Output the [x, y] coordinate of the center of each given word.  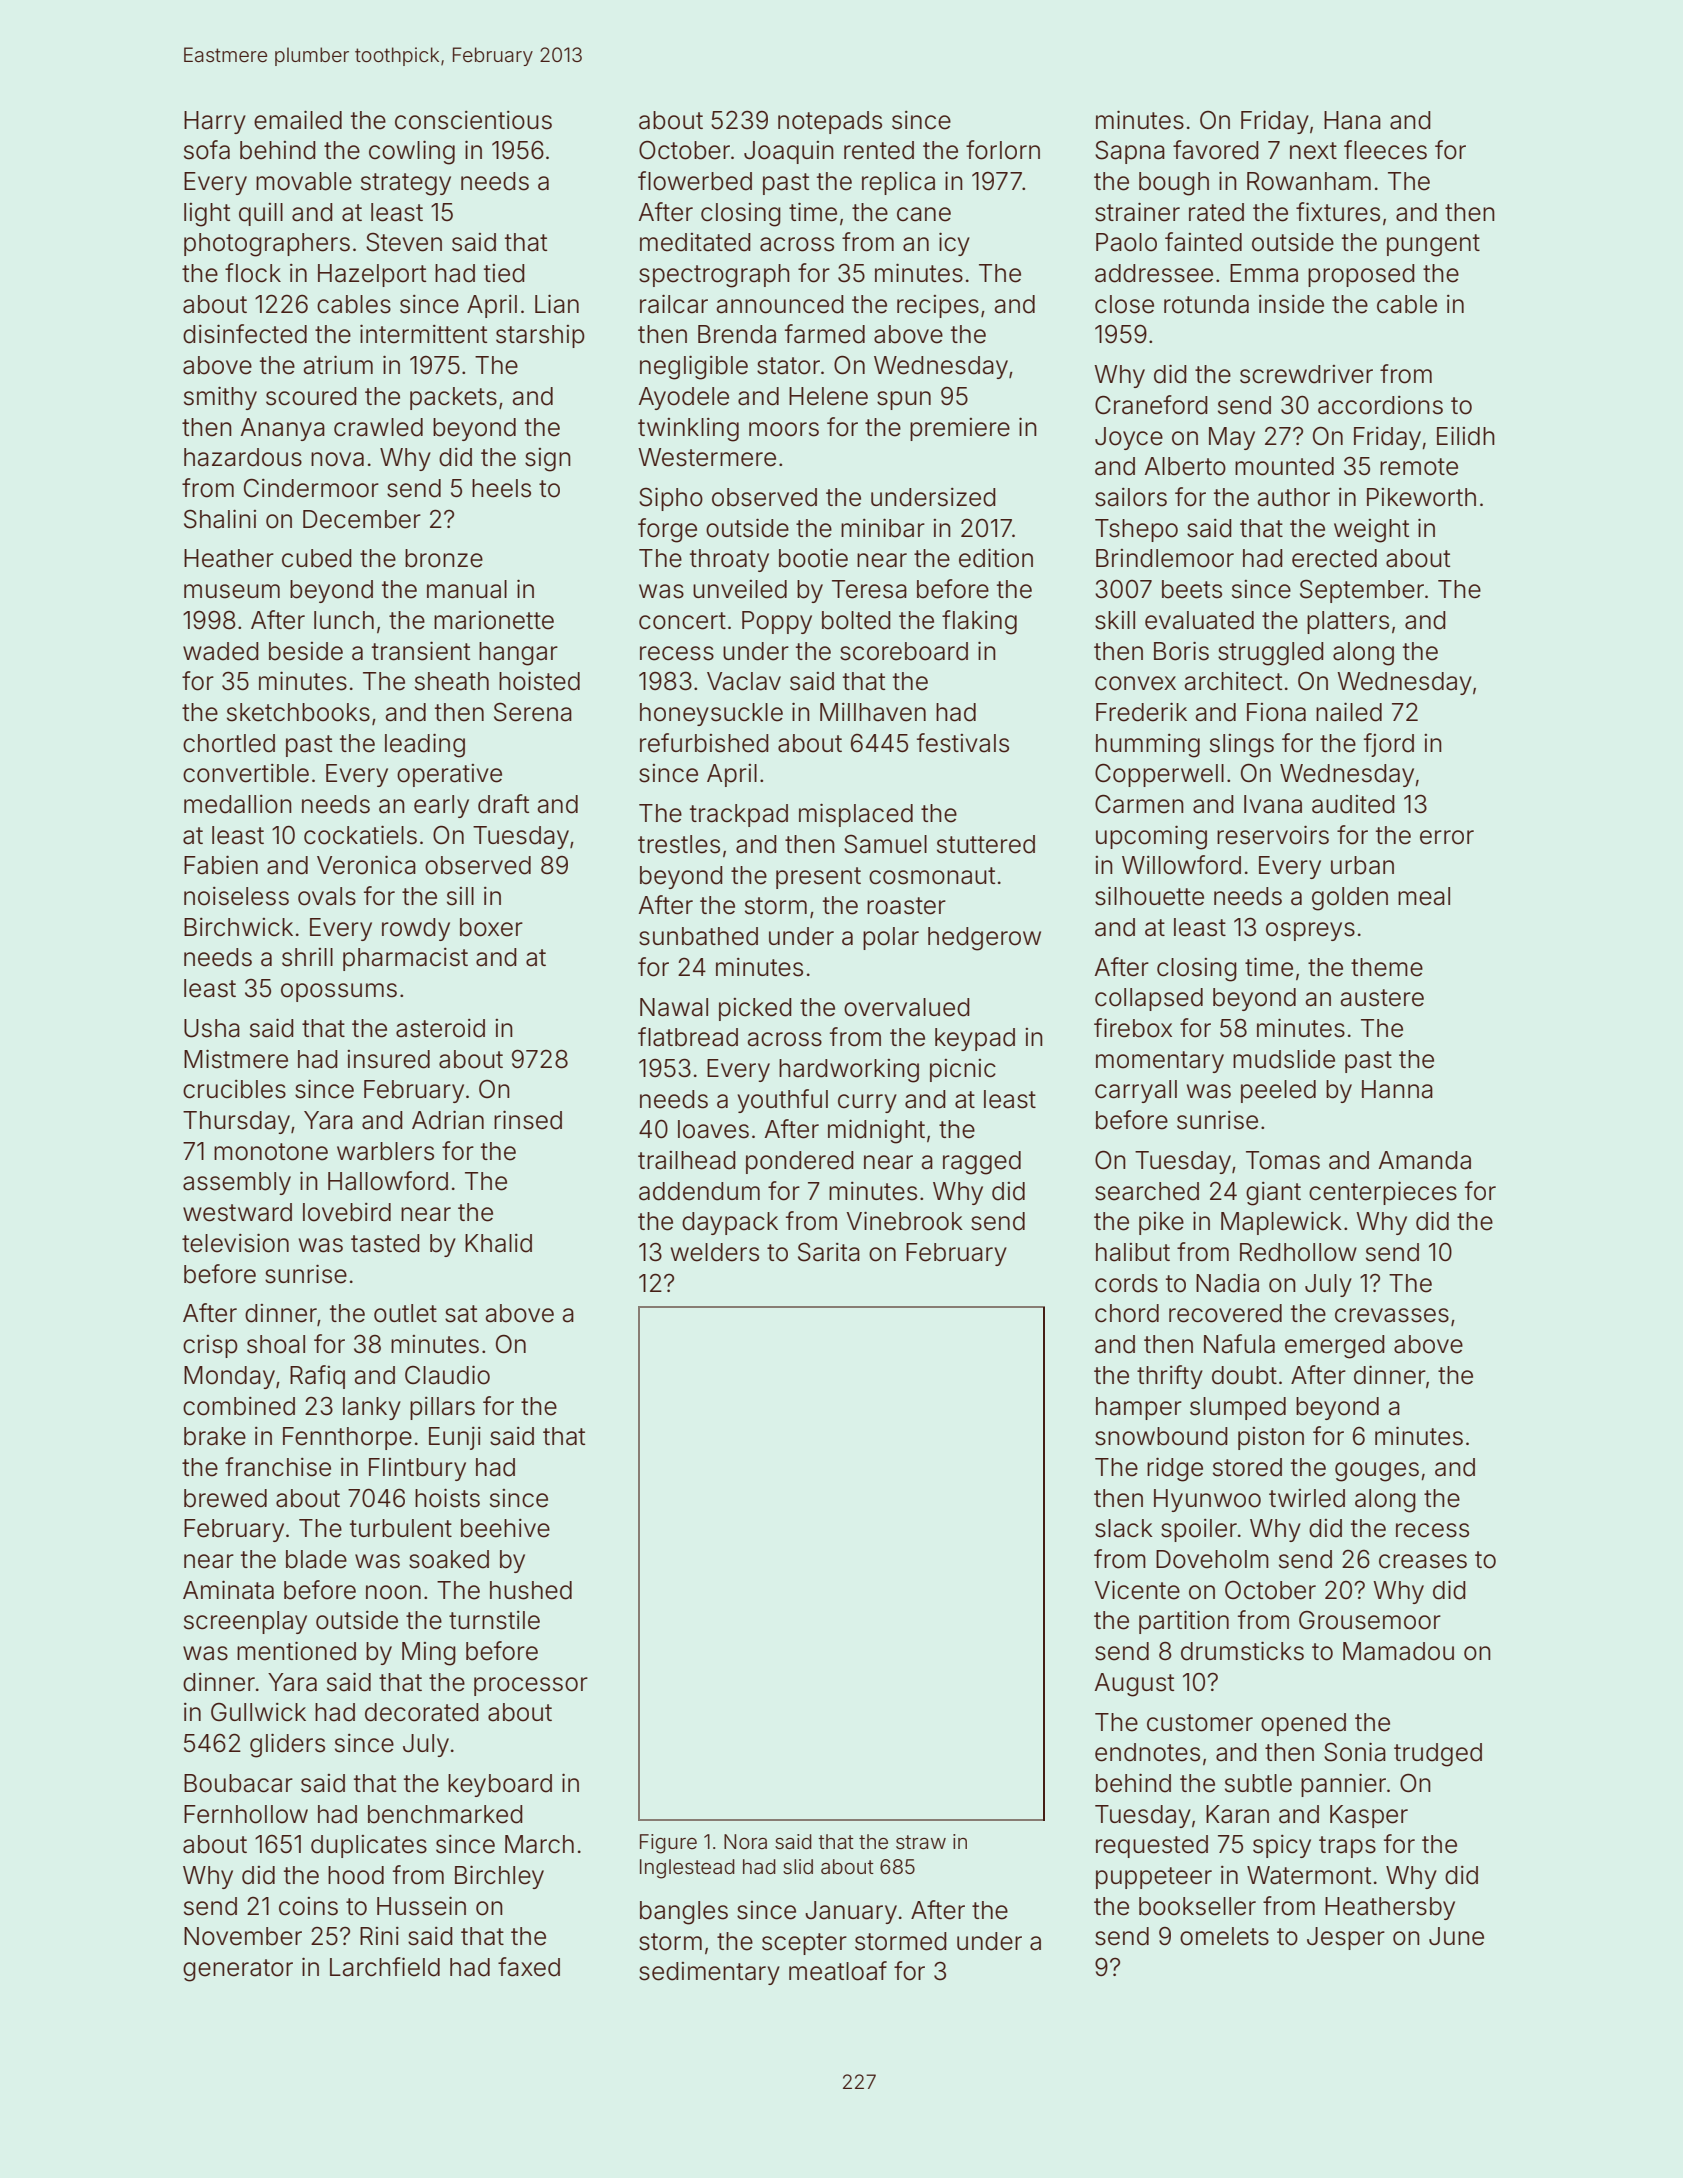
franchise [278, 1467]
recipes [938, 306]
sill [460, 896]
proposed [1361, 275]
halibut [1133, 1252]
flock [253, 273]
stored [1247, 1467]
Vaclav [744, 681]
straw [921, 1842]
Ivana [1273, 804]
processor [531, 1686]
